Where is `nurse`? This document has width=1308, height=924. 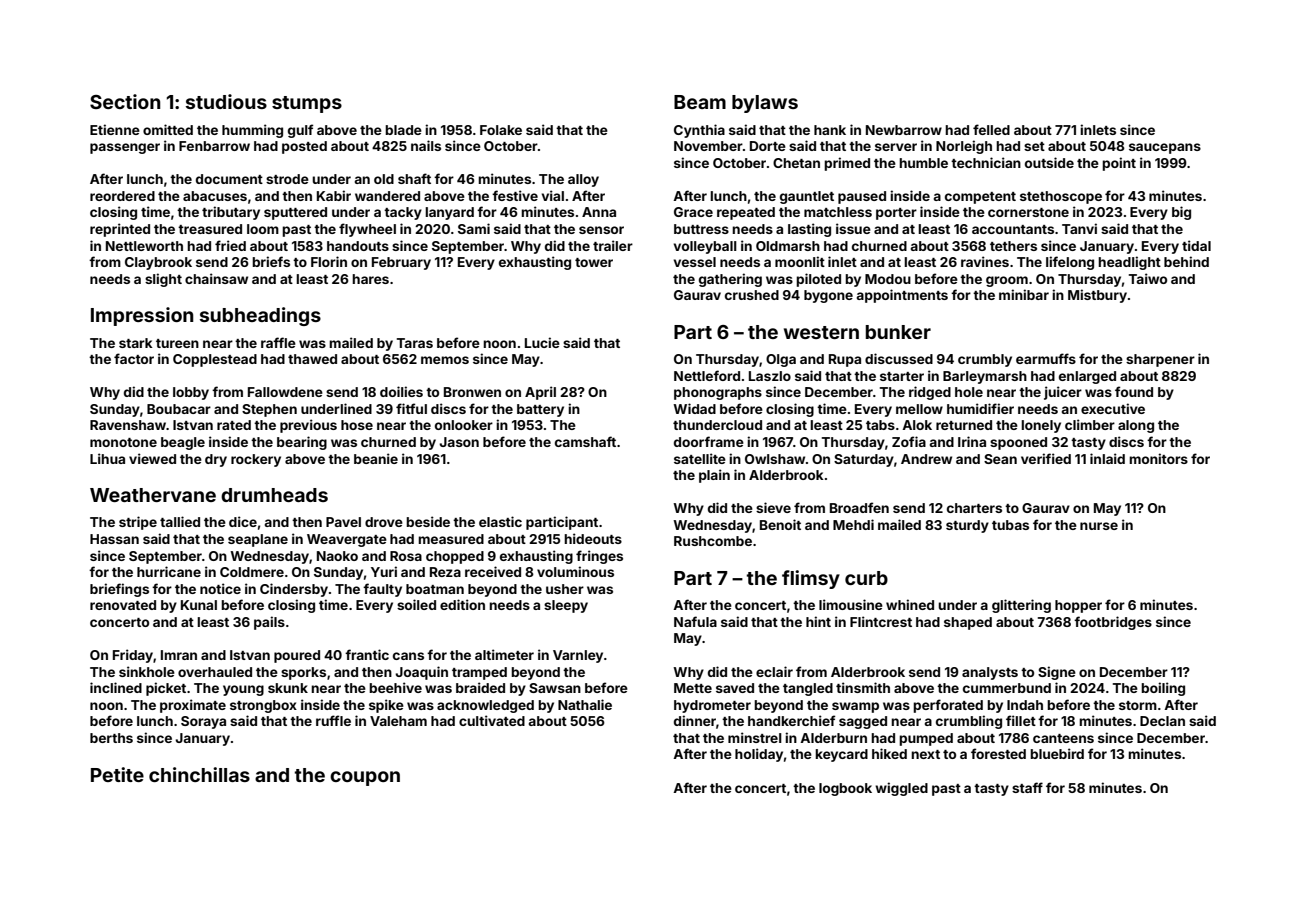 nurse is located at coordinates (1099, 526).
